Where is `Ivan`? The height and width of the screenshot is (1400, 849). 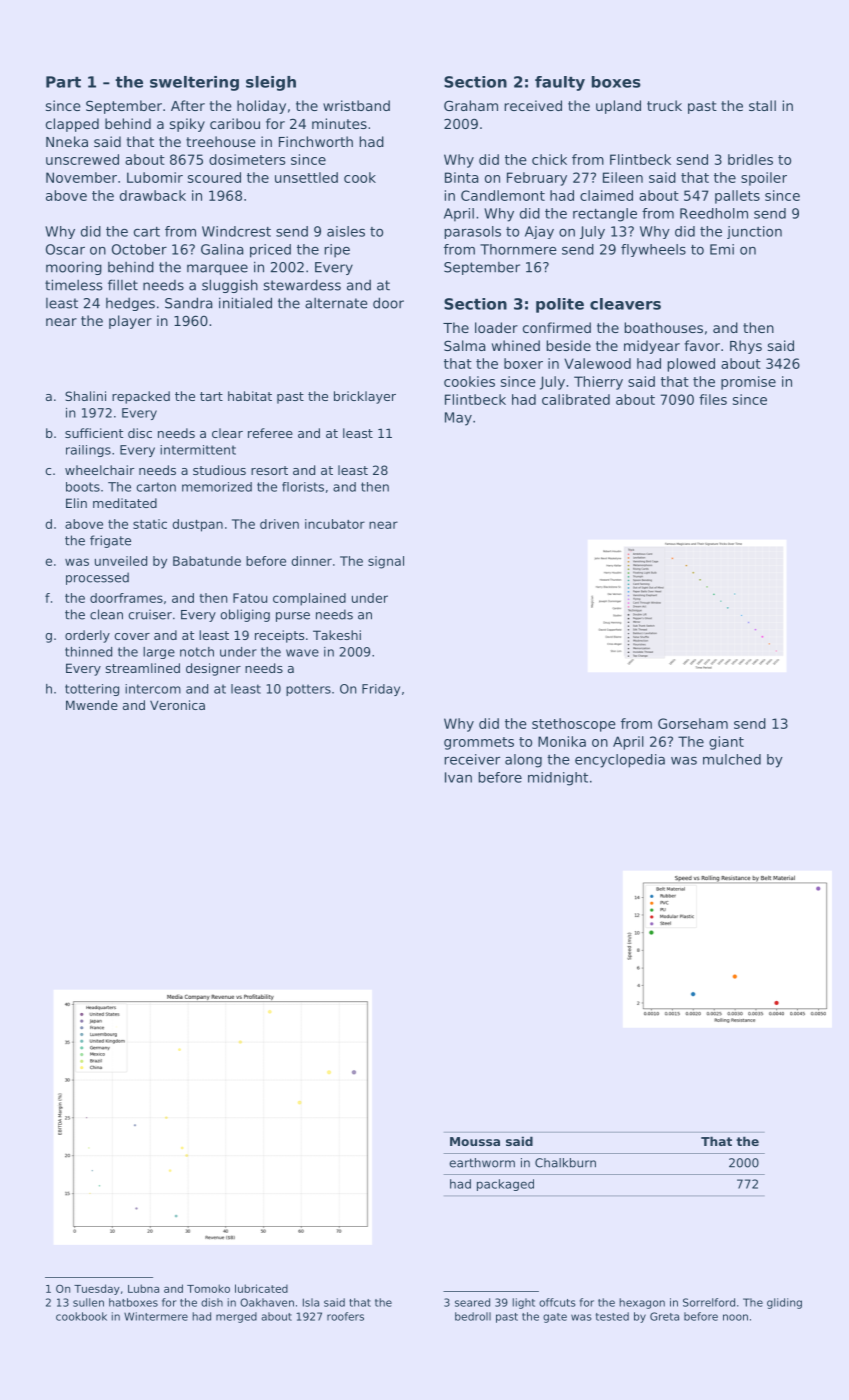
Ivan is located at coordinates (458, 777).
